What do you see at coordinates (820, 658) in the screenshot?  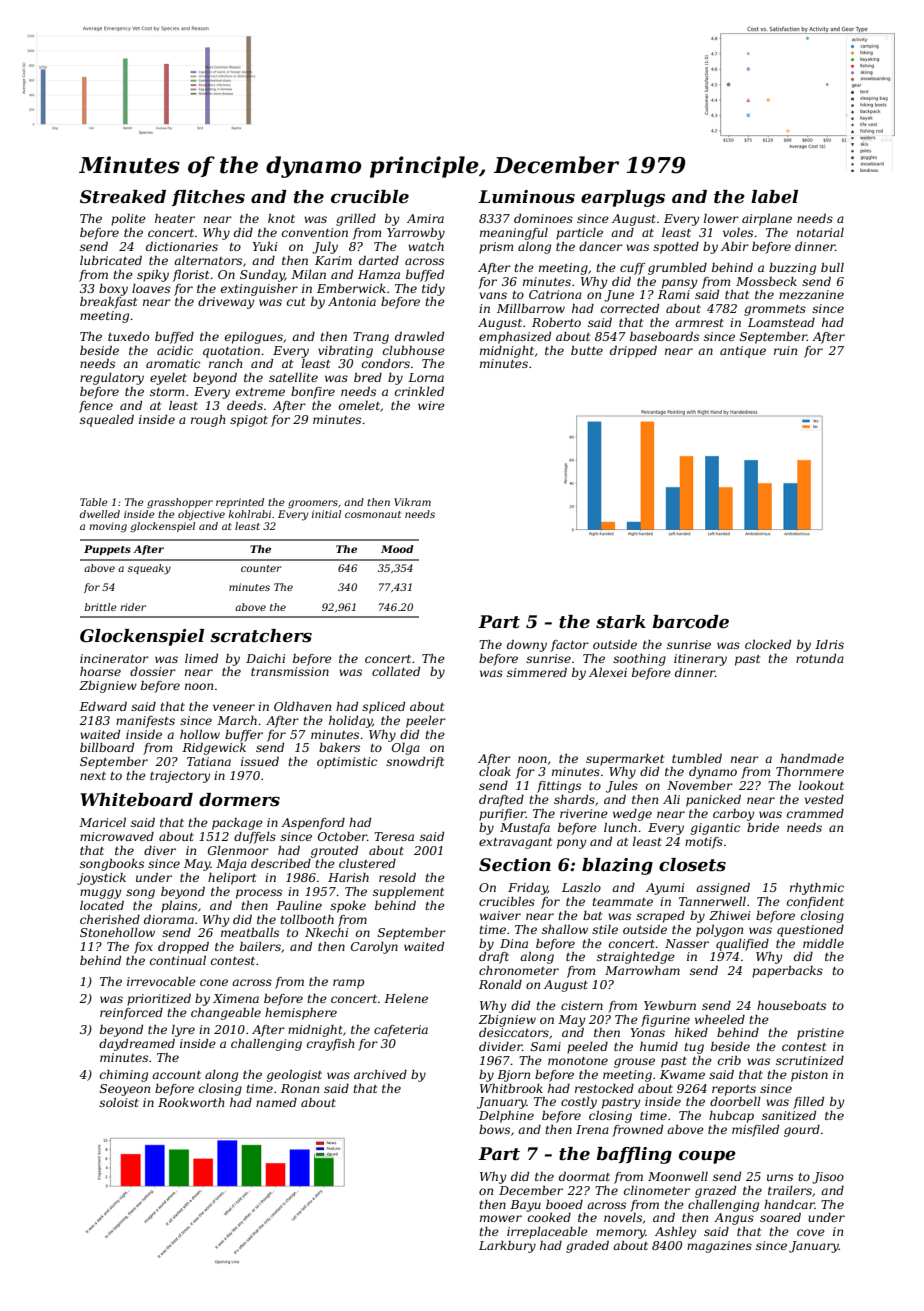 I see `rotunda` at bounding box center [820, 658].
